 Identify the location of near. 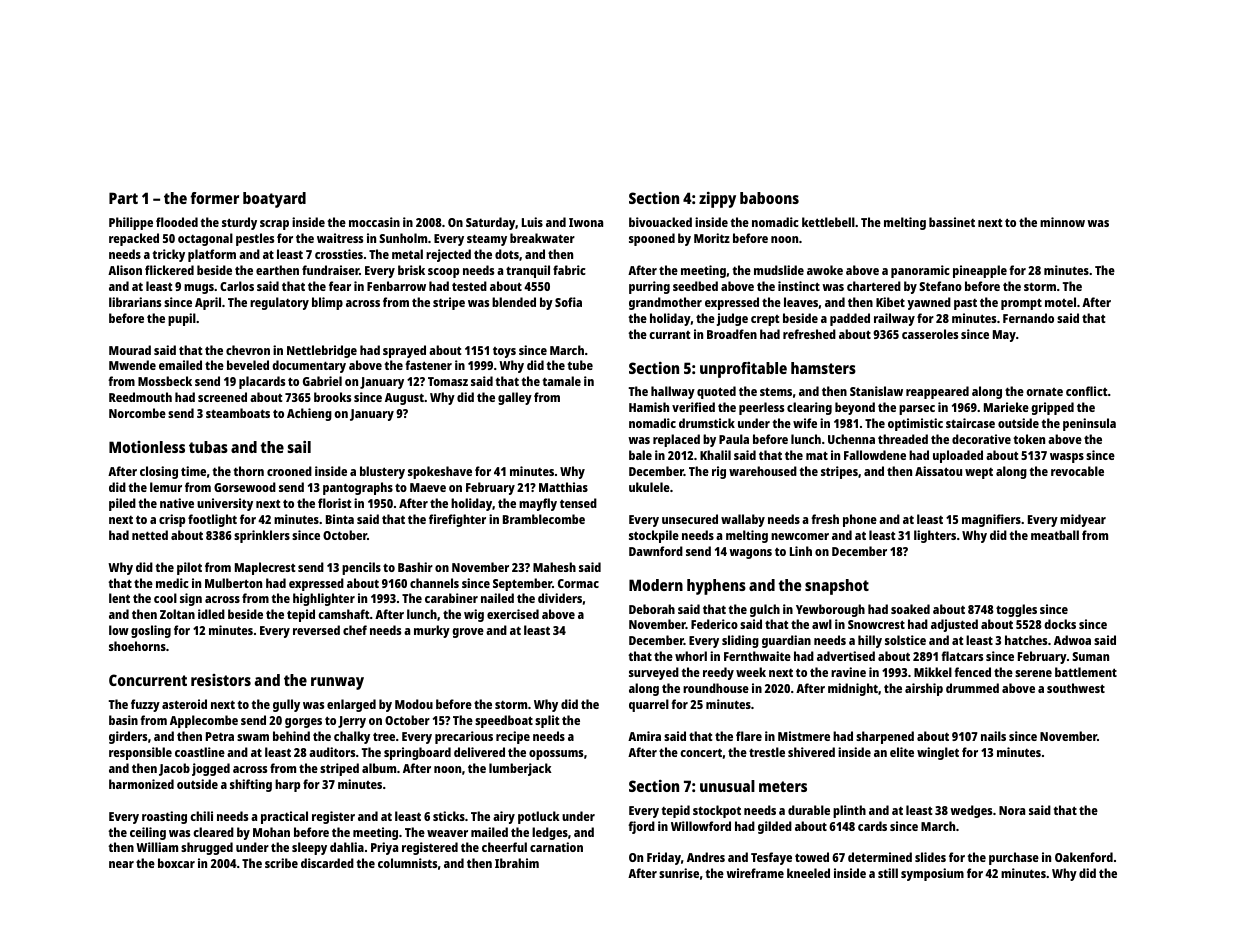
(121, 864).
